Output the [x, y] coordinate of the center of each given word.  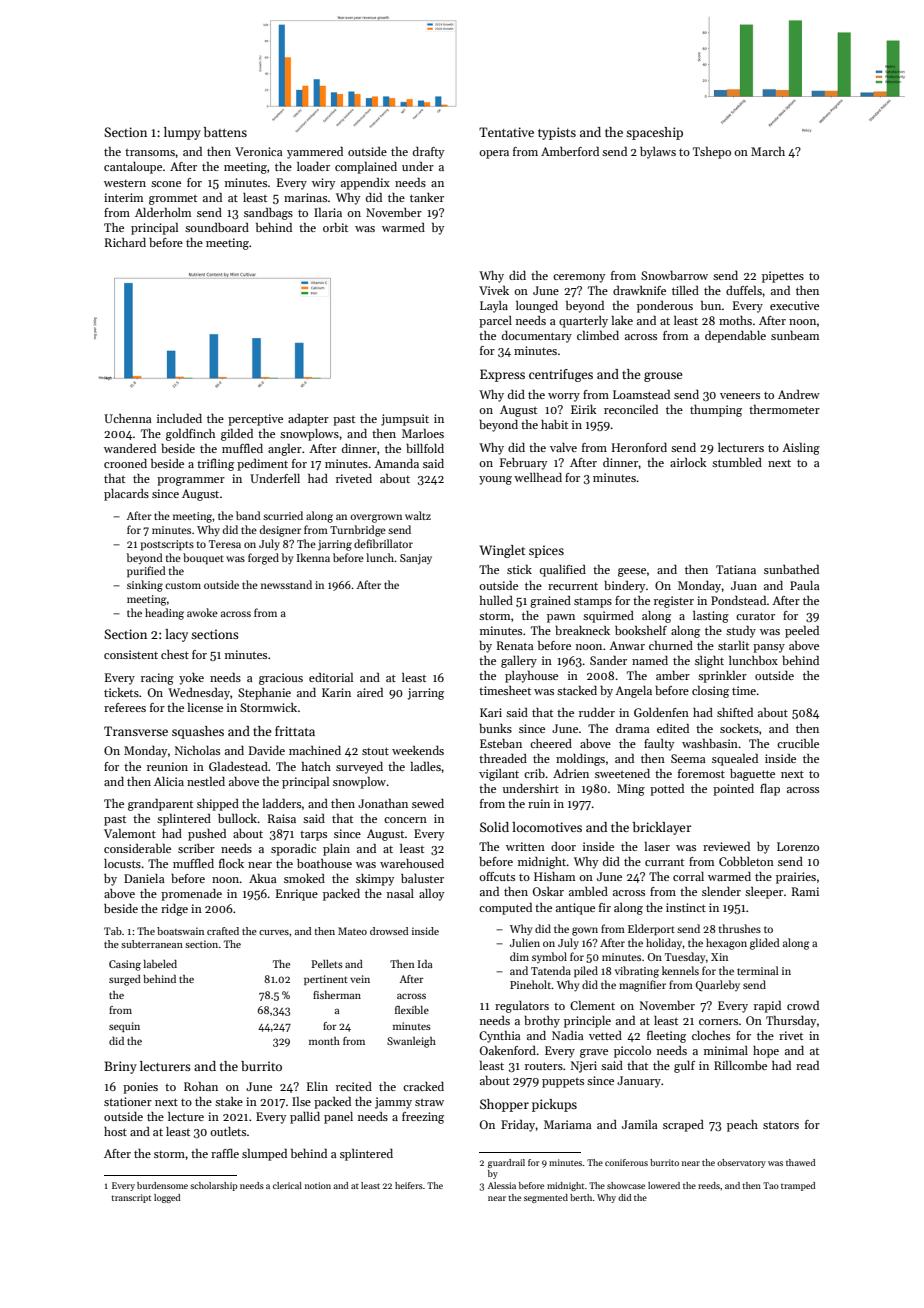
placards [126, 495]
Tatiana [736, 569]
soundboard [217, 227]
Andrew [799, 394]
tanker [427, 197]
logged [167, 1198]
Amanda [396, 463]
